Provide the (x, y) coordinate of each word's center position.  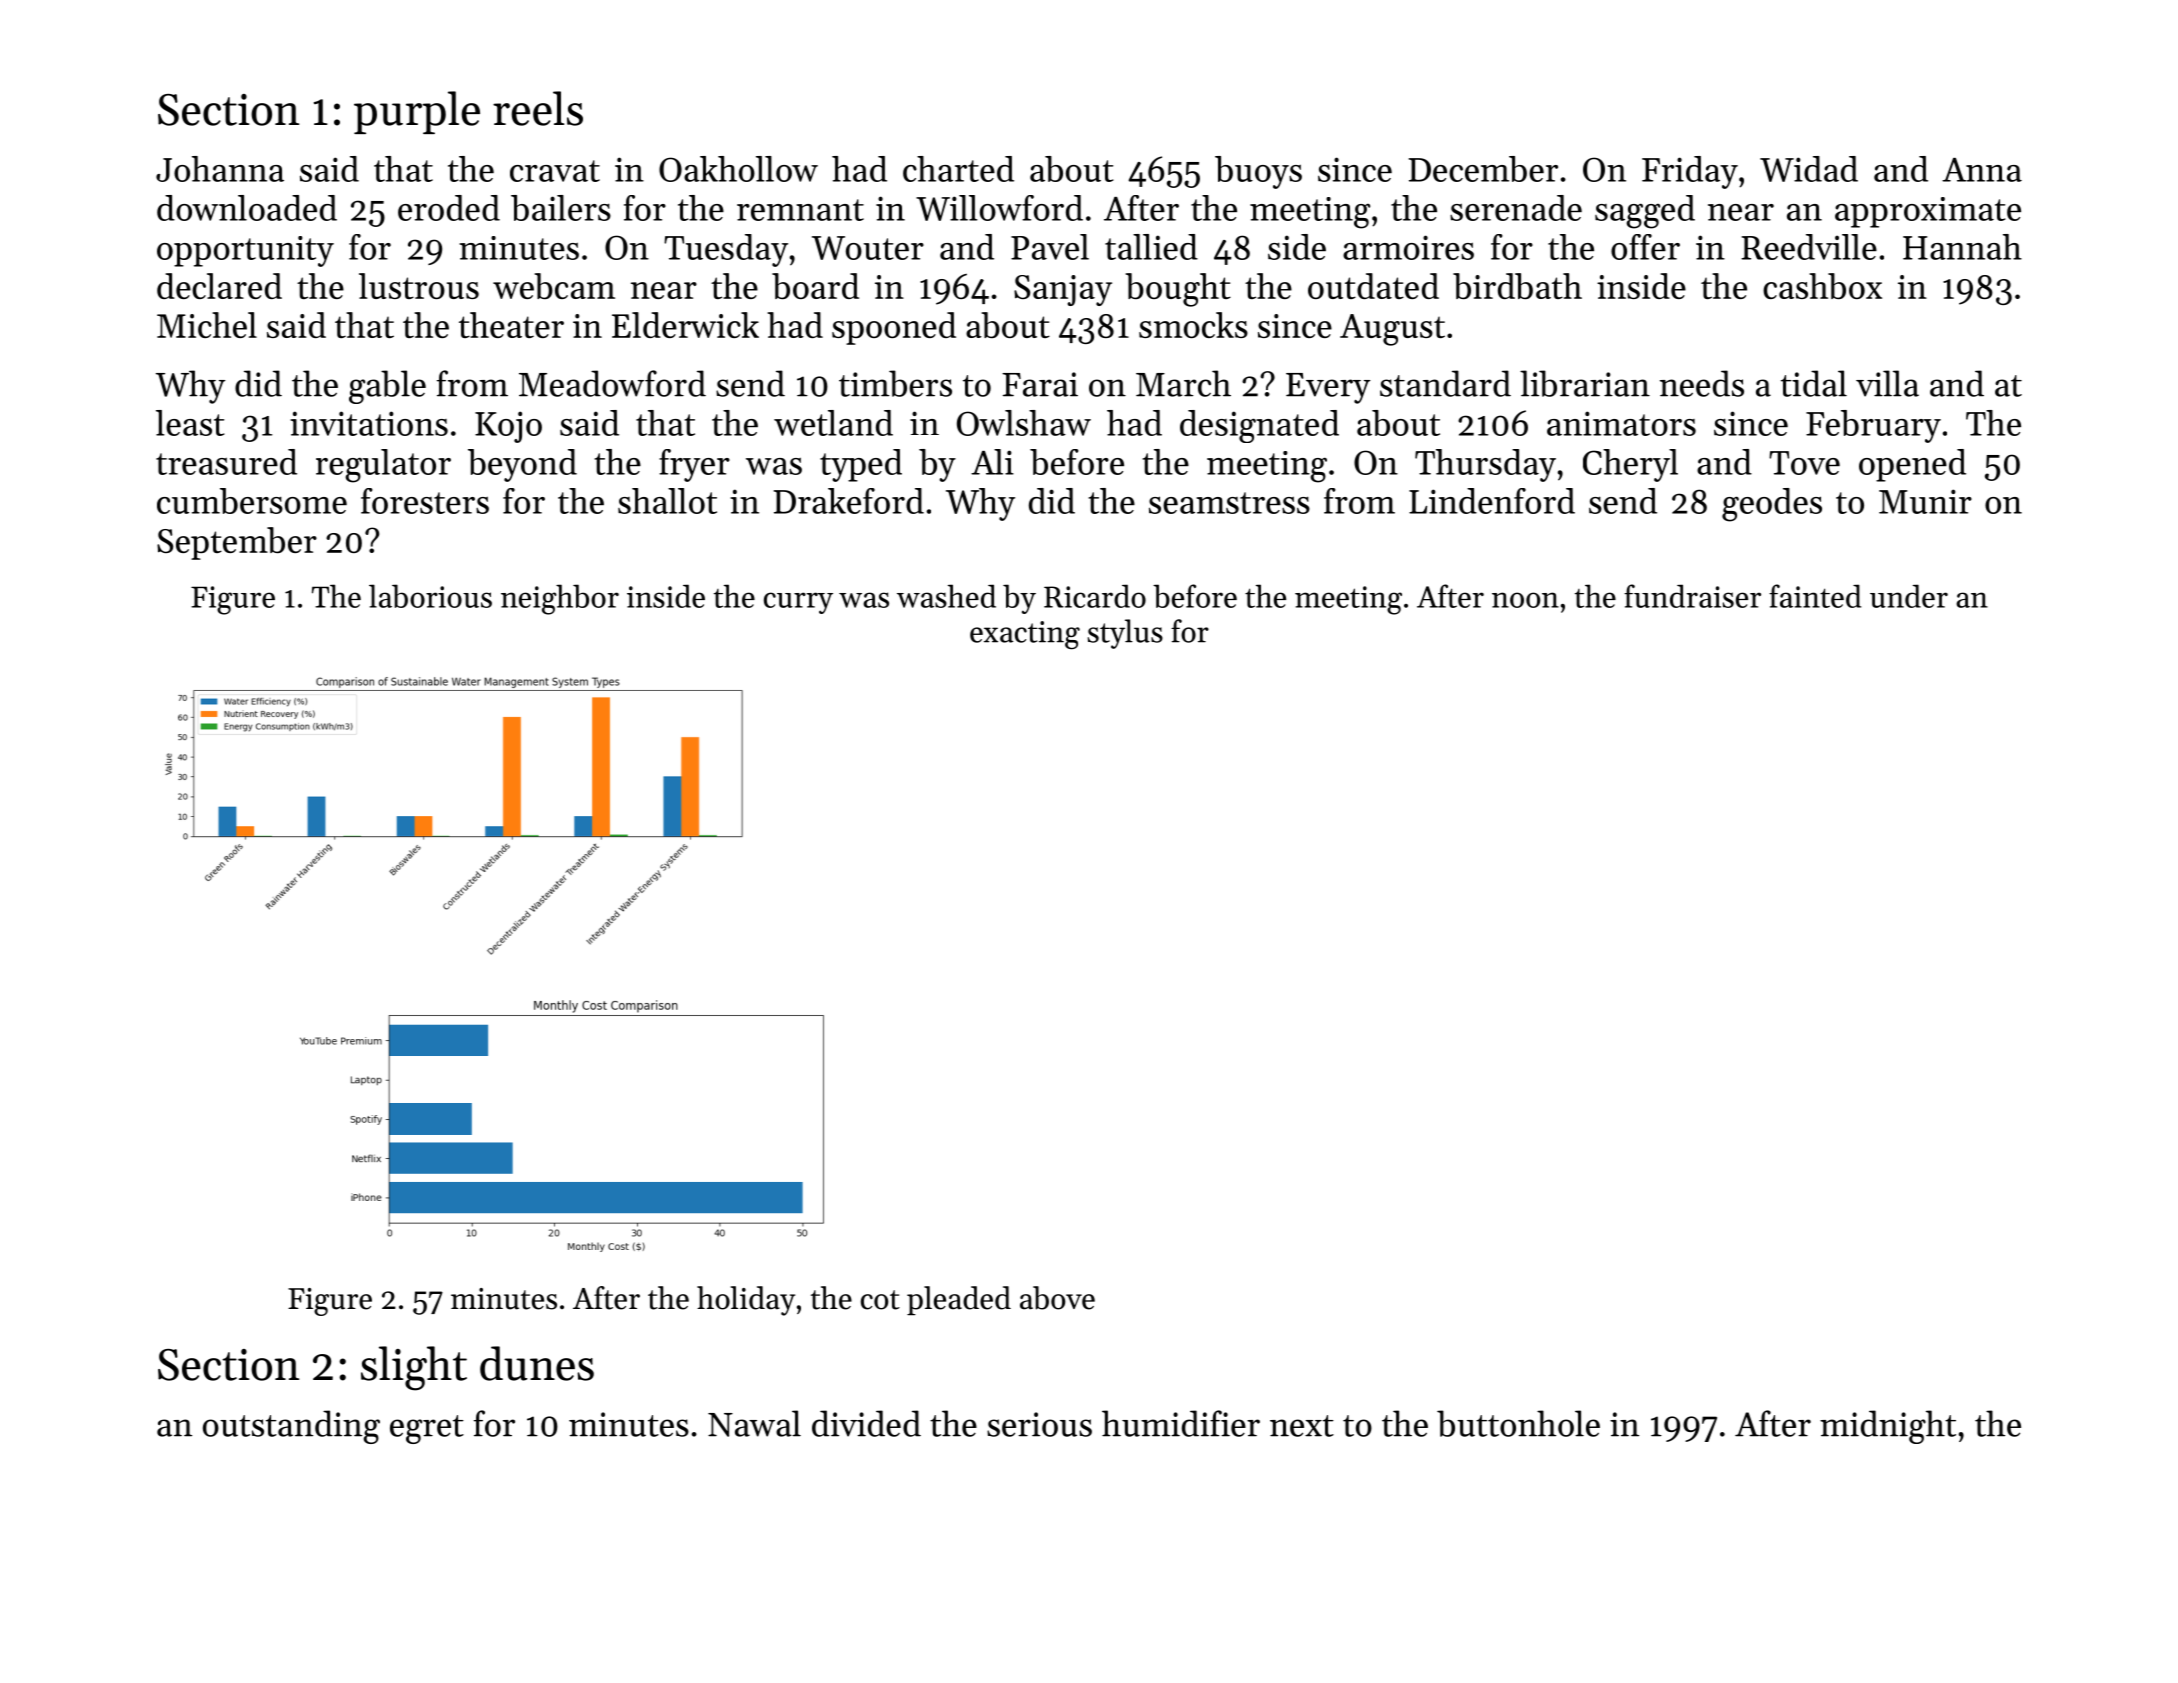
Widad (1809, 169)
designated (1259, 426)
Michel (207, 325)
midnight (1888, 1427)
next (1302, 1426)
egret (427, 1429)
